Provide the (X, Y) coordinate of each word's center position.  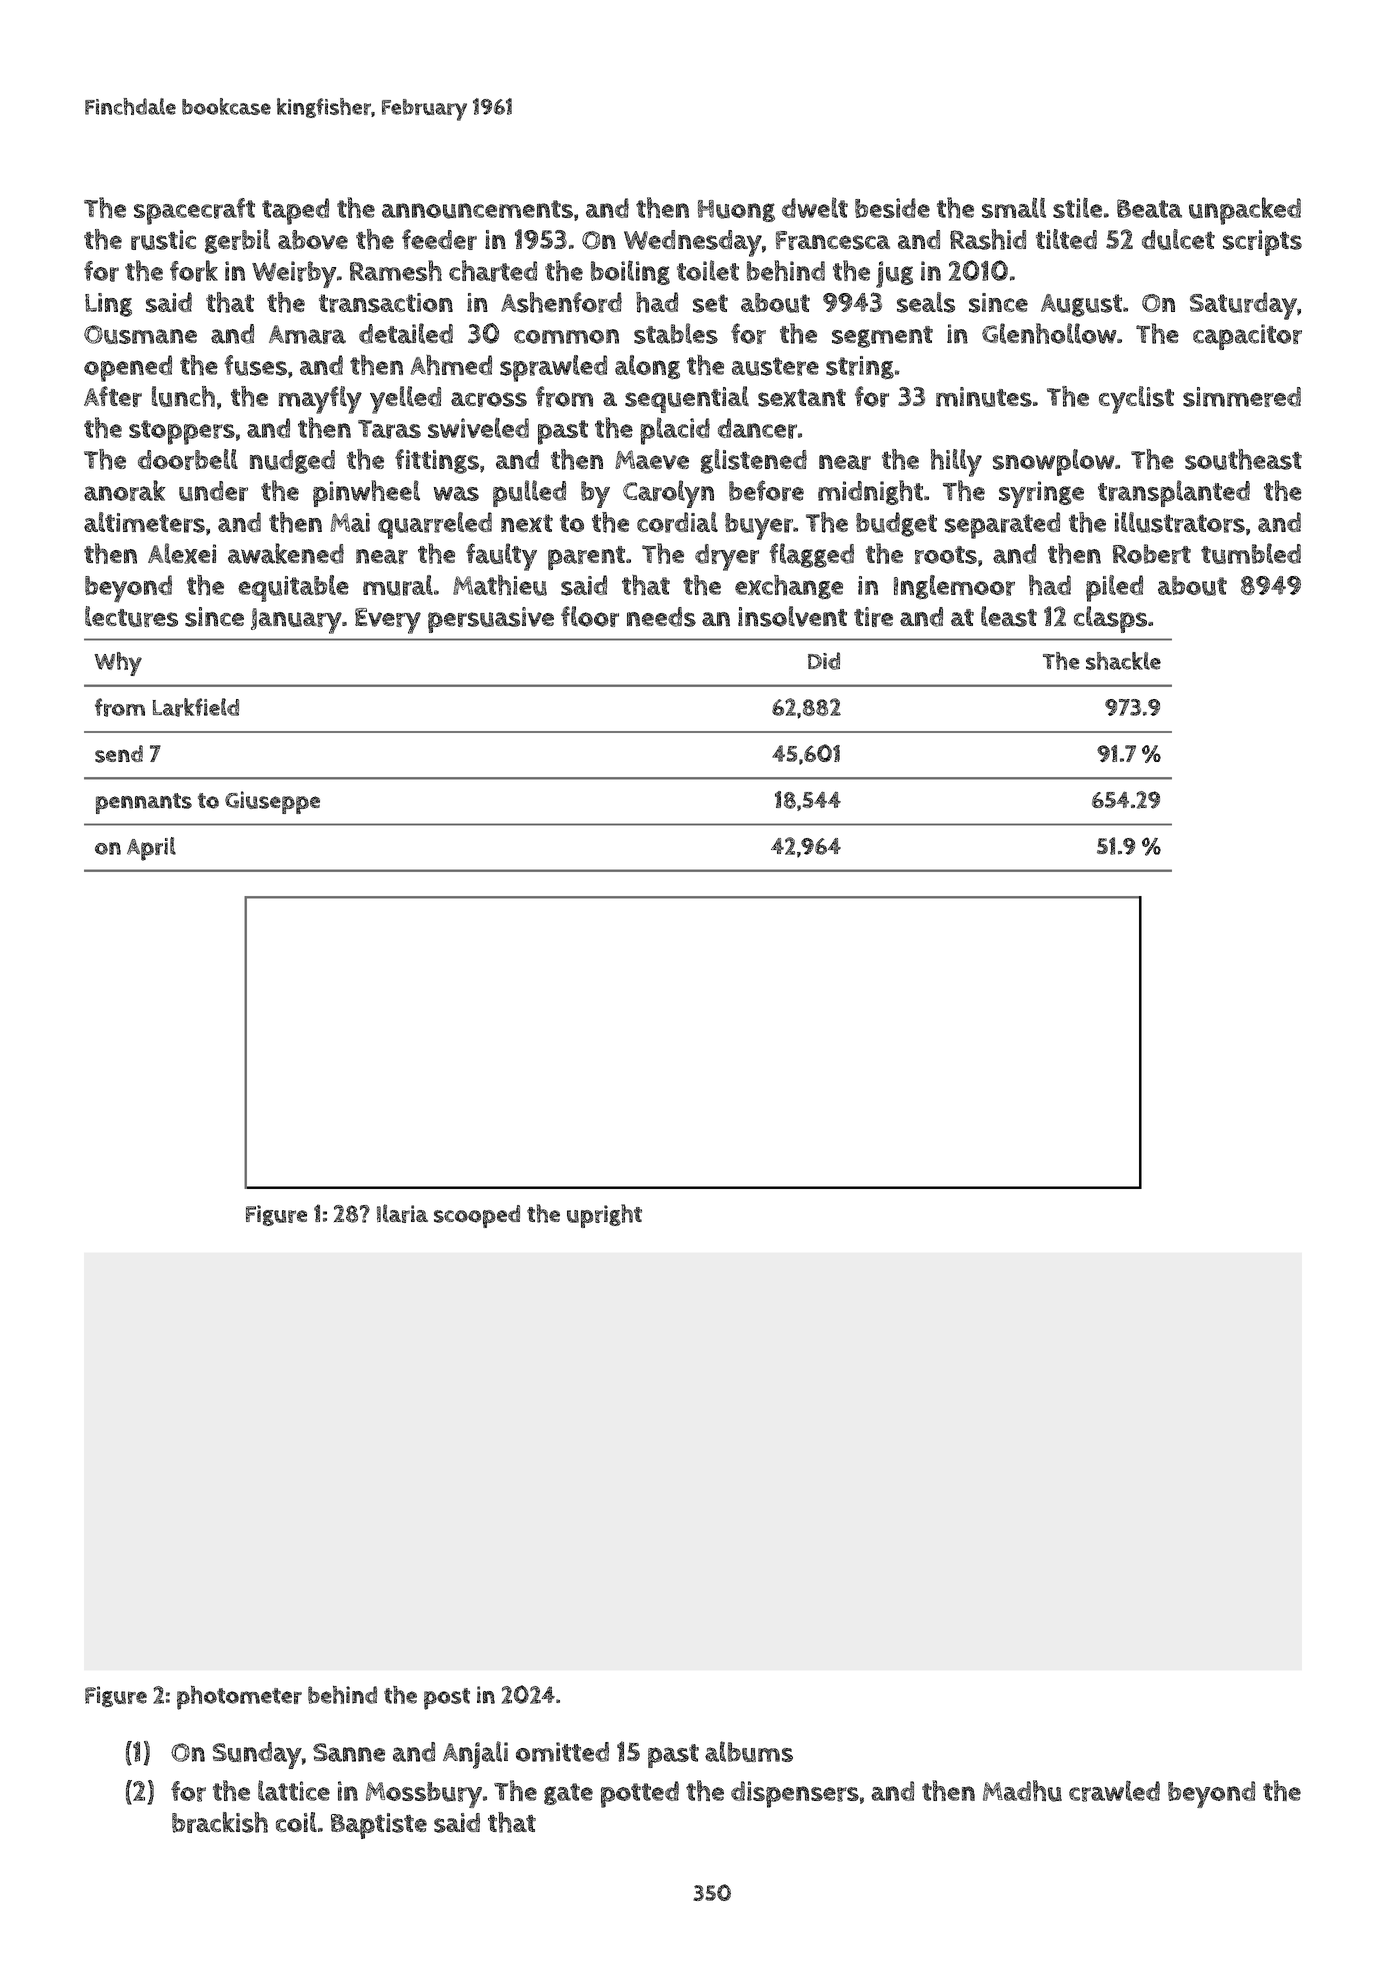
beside (892, 208)
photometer (239, 1697)
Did (824, 661)
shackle (1123, 661)
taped (295, 211)
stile (1077, 207)
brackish (220, 1822)
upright (604, 1216)
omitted (562, 1752)
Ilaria (402, 1213)
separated (1002, 525)
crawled (1114, 1791)
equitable (293, 588)
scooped (477, 1216)
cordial (677, 522)
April (151, 849)
